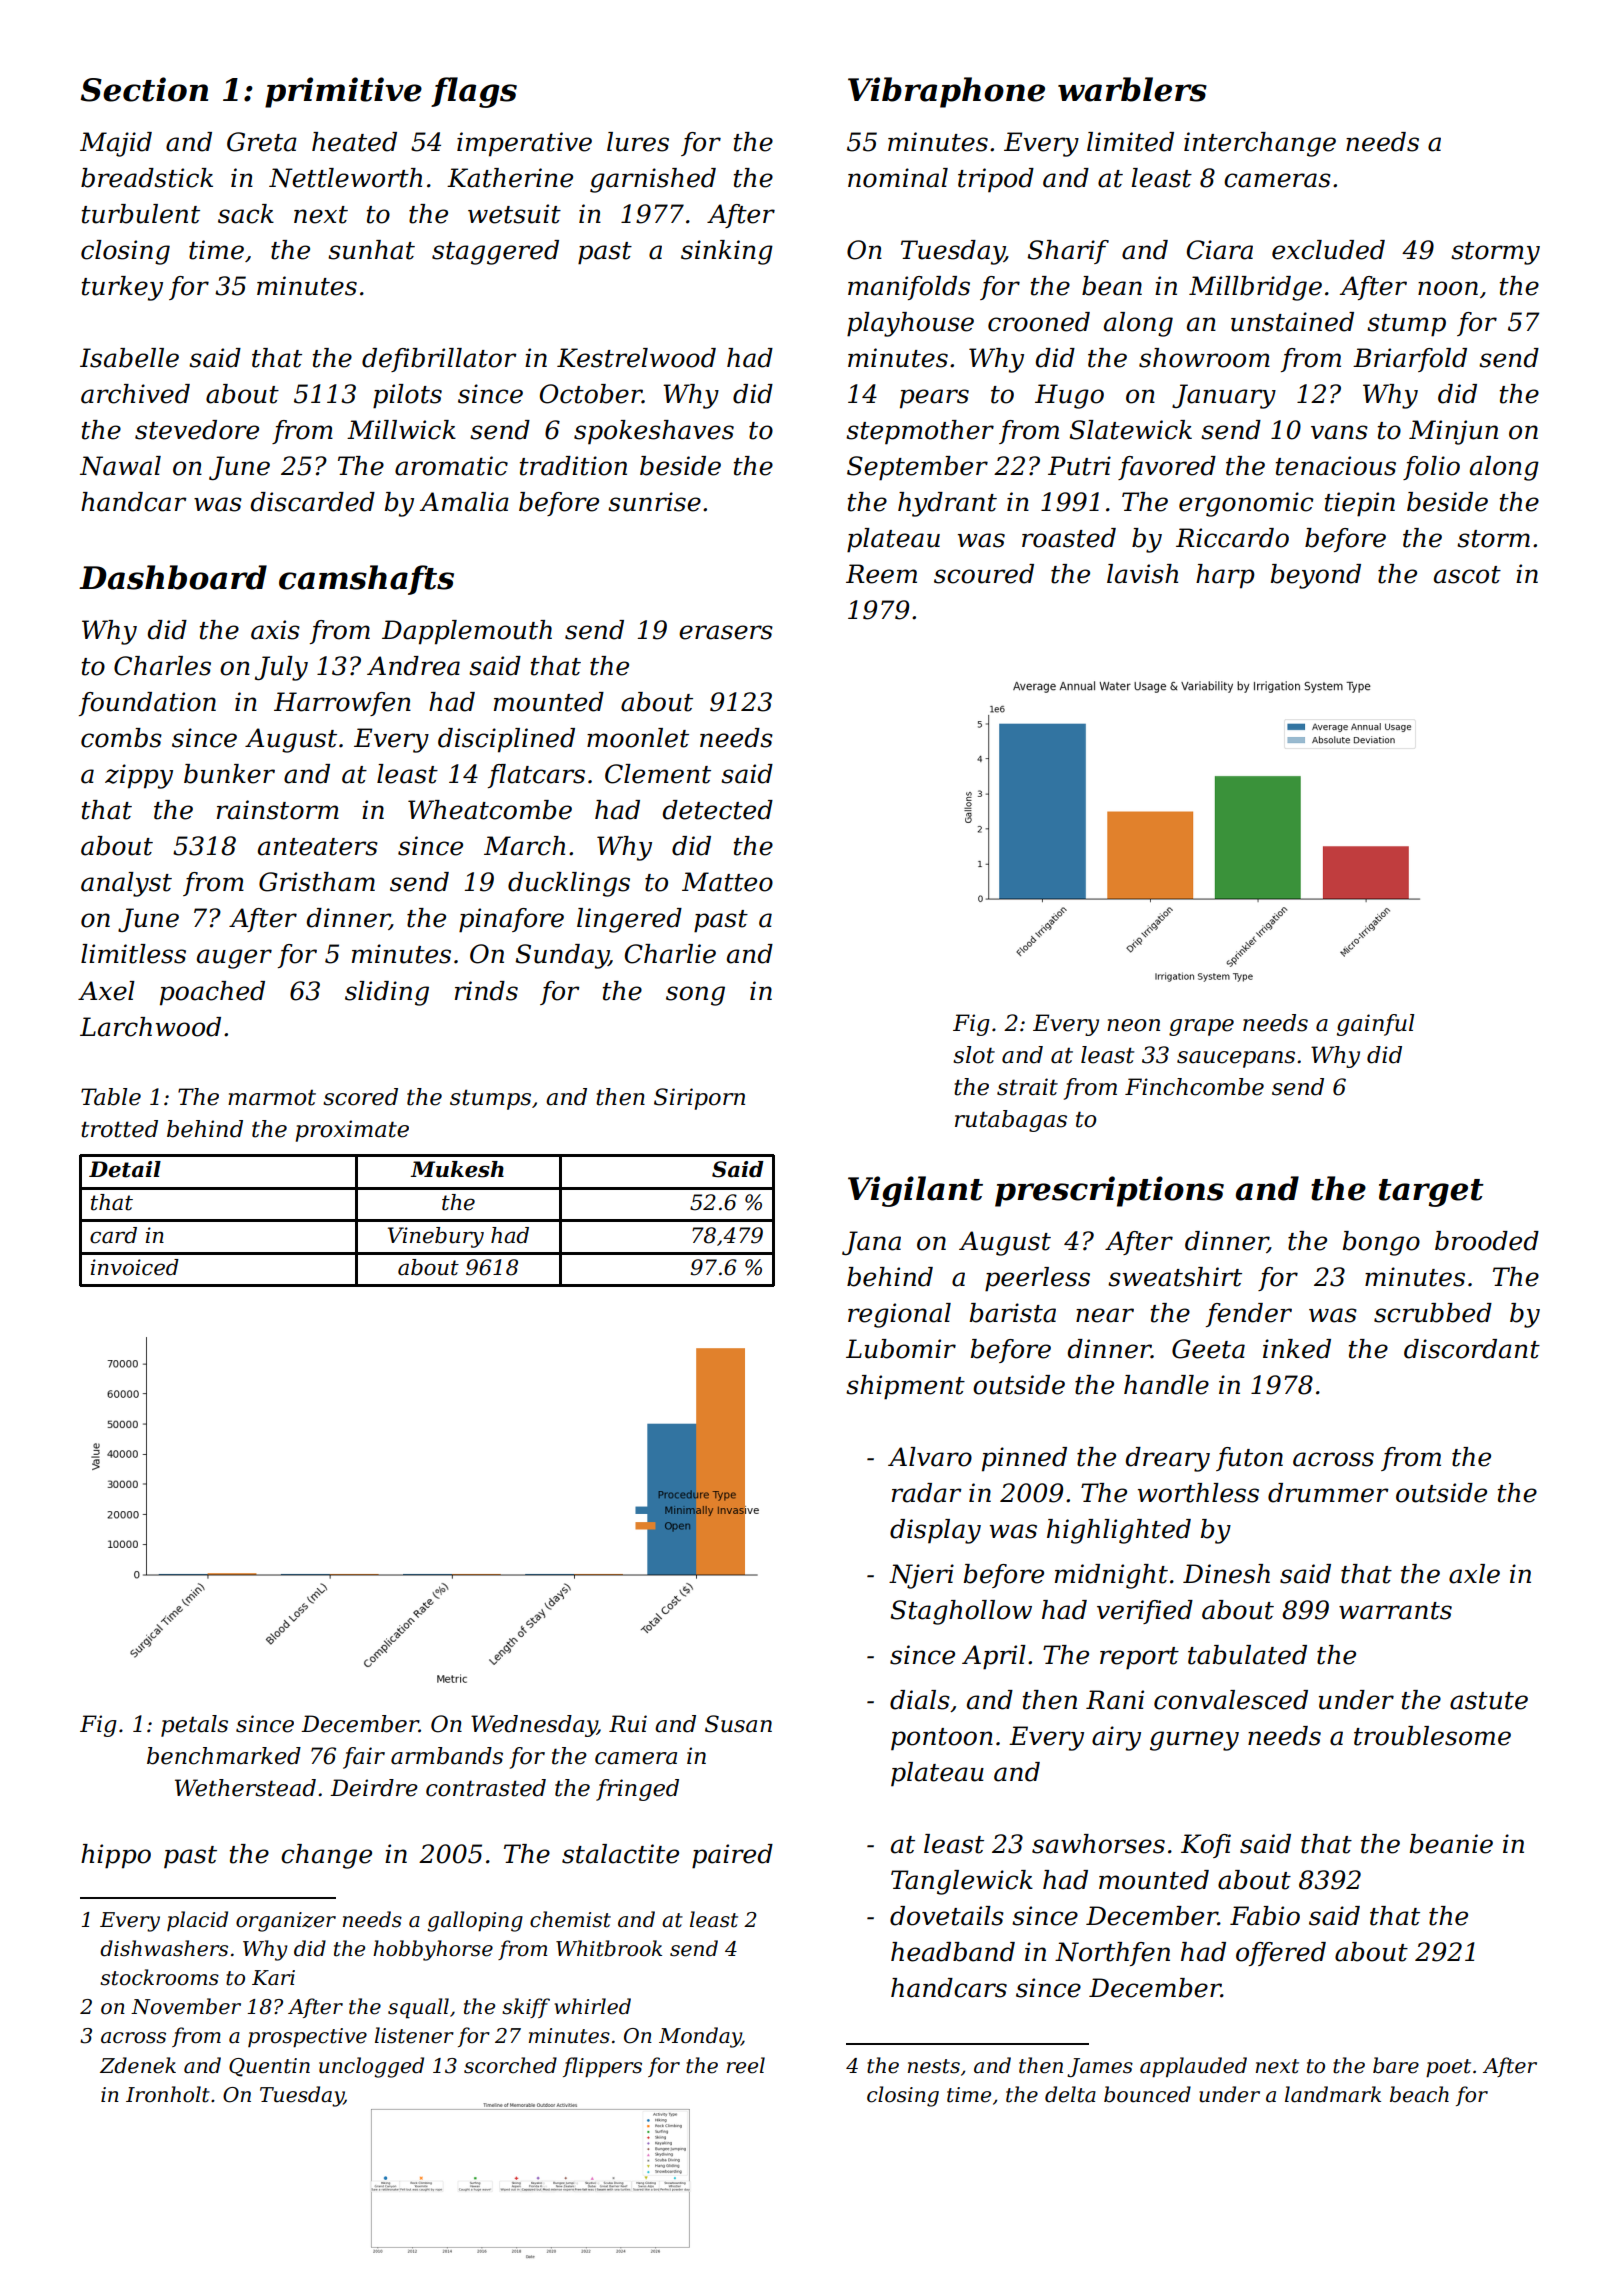 Image resolution: width=1620 pixels, height=2292 pixels. Describe the element at coordinates (746, 2065) in the image. I see `reel` at that location.
